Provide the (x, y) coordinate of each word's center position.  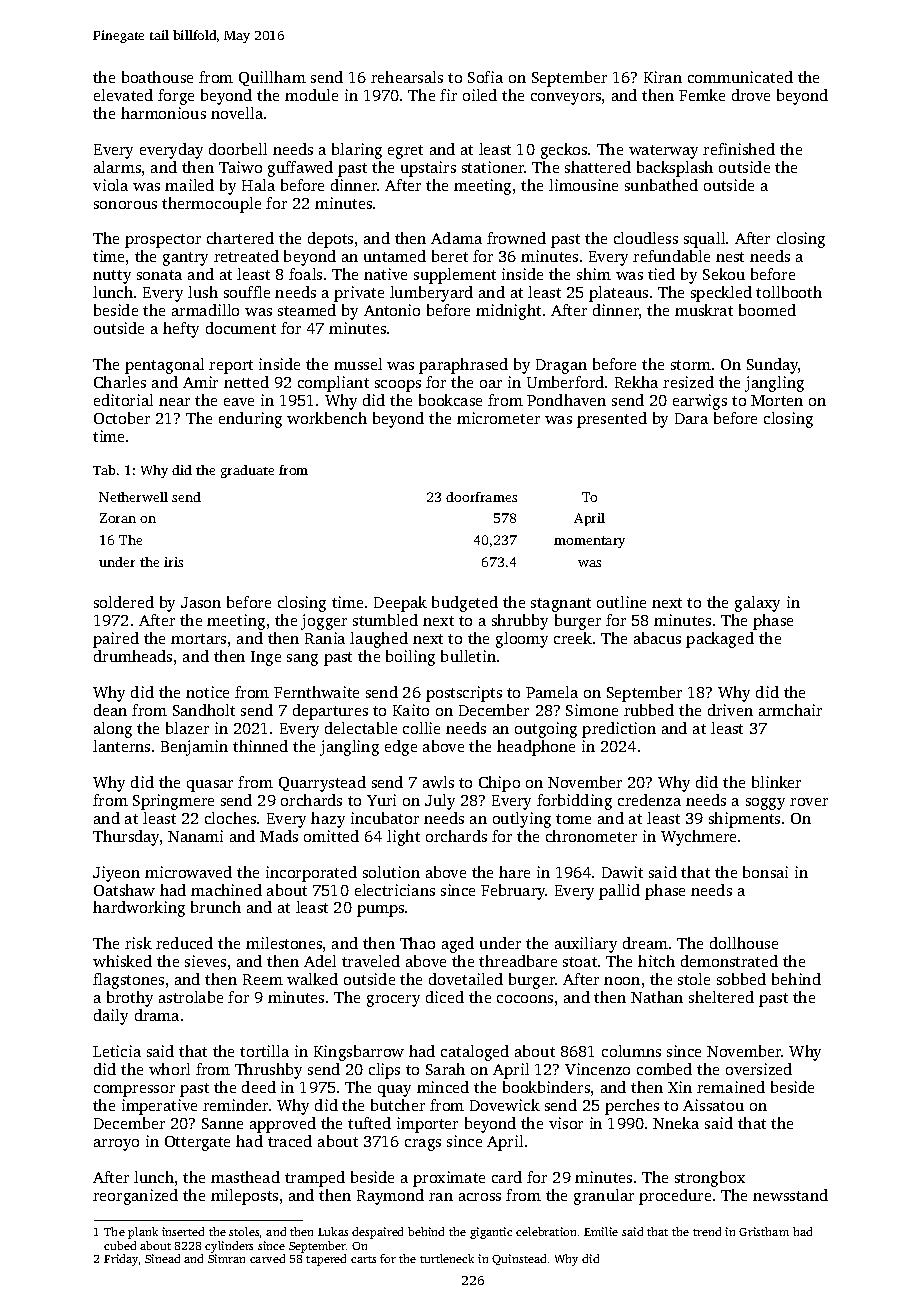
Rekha (636, 382)
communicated (740, 77)
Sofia (485, 77)
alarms (117, 167)
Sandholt (204, 710)
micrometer (498, 418)
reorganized (135, 1197)
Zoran (118, 518)
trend (707, 1231)
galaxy (757, 604)
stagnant (561, 605)
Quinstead (519, 1259)
